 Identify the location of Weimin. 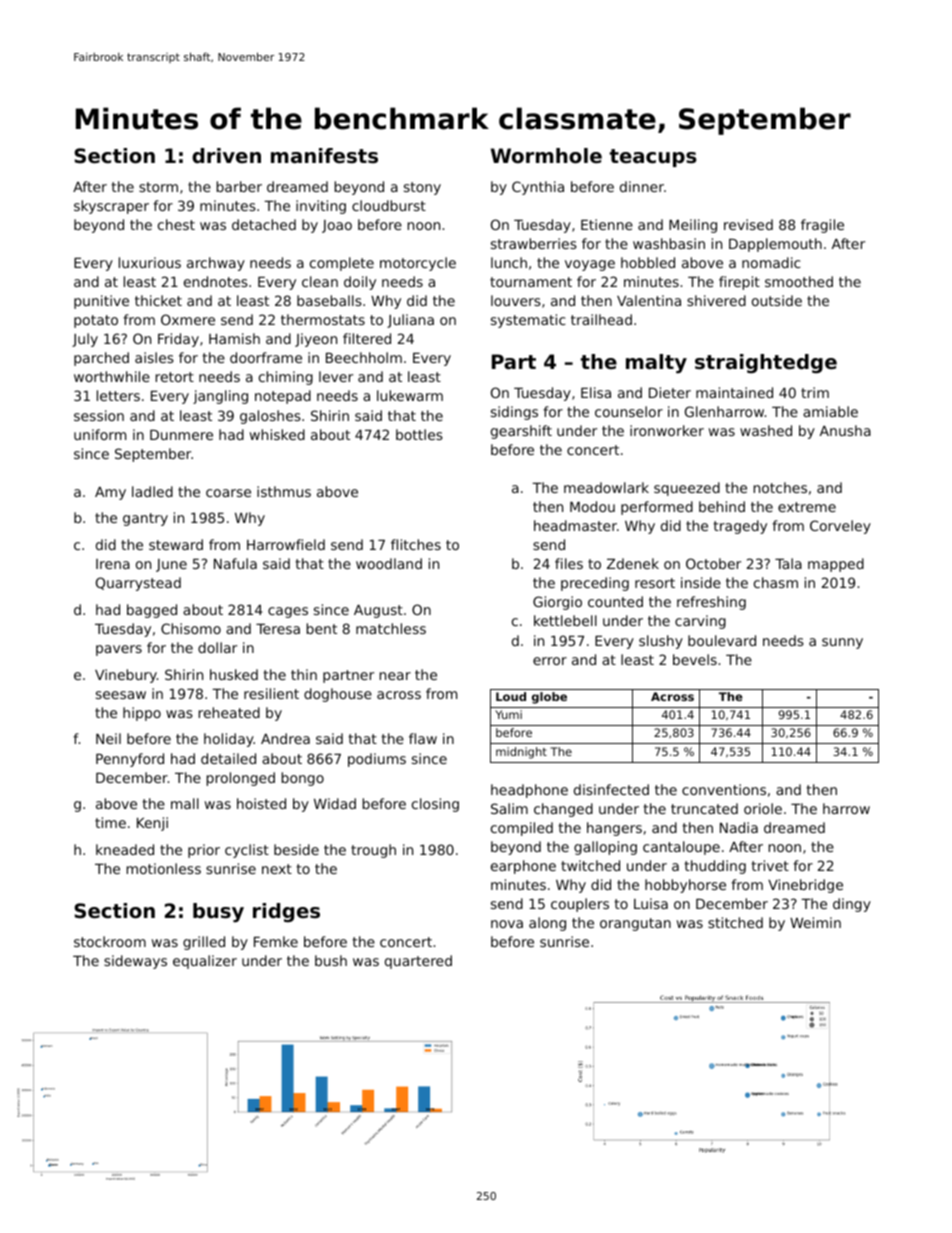
(815, 922).
